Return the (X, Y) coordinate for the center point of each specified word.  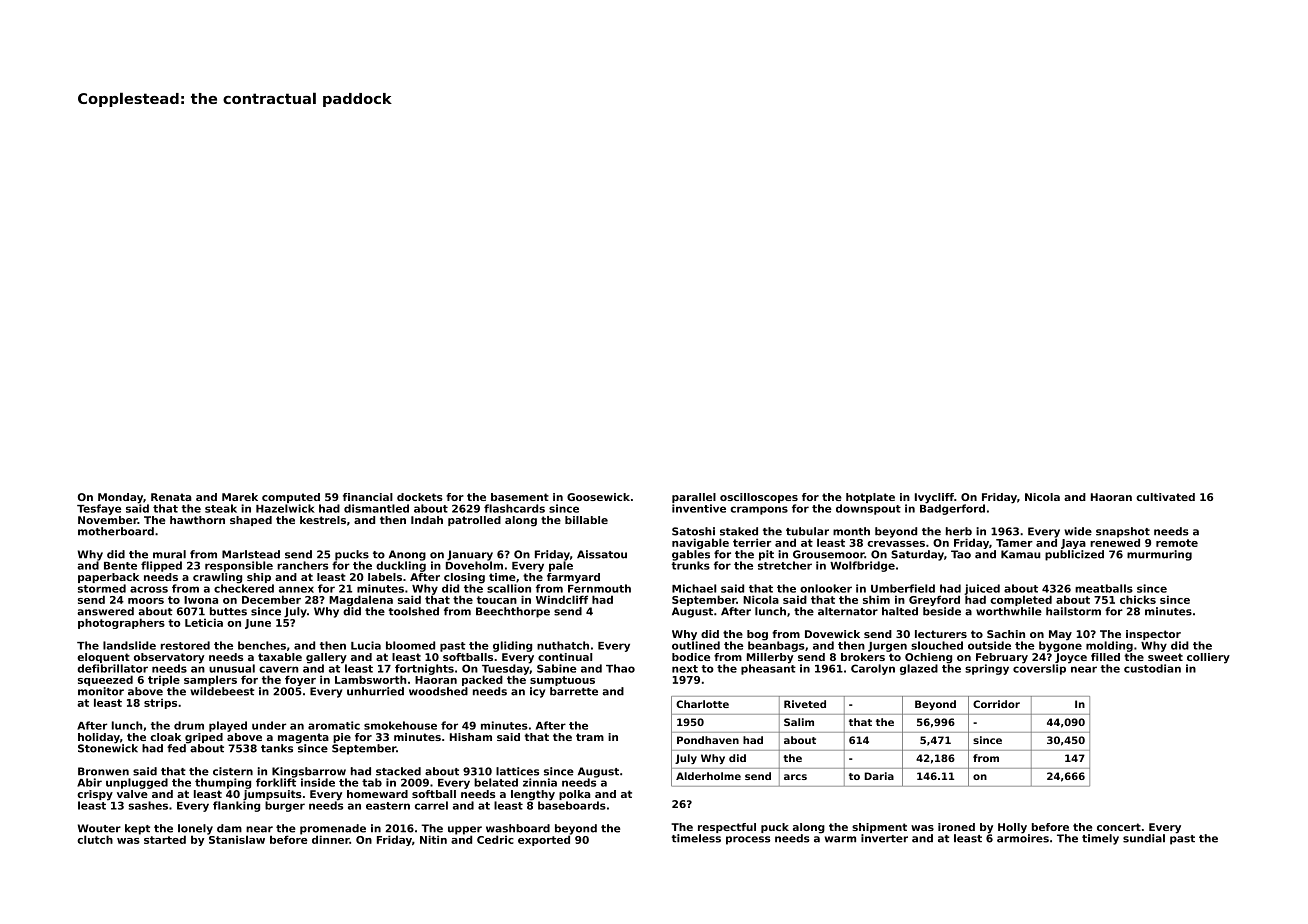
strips (160, 703)
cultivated (1165, 497)
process (748, 840)
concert (1119, 827)
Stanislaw (237, 839)
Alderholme (708, 776)
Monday (120, 498)
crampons (759, 510)
